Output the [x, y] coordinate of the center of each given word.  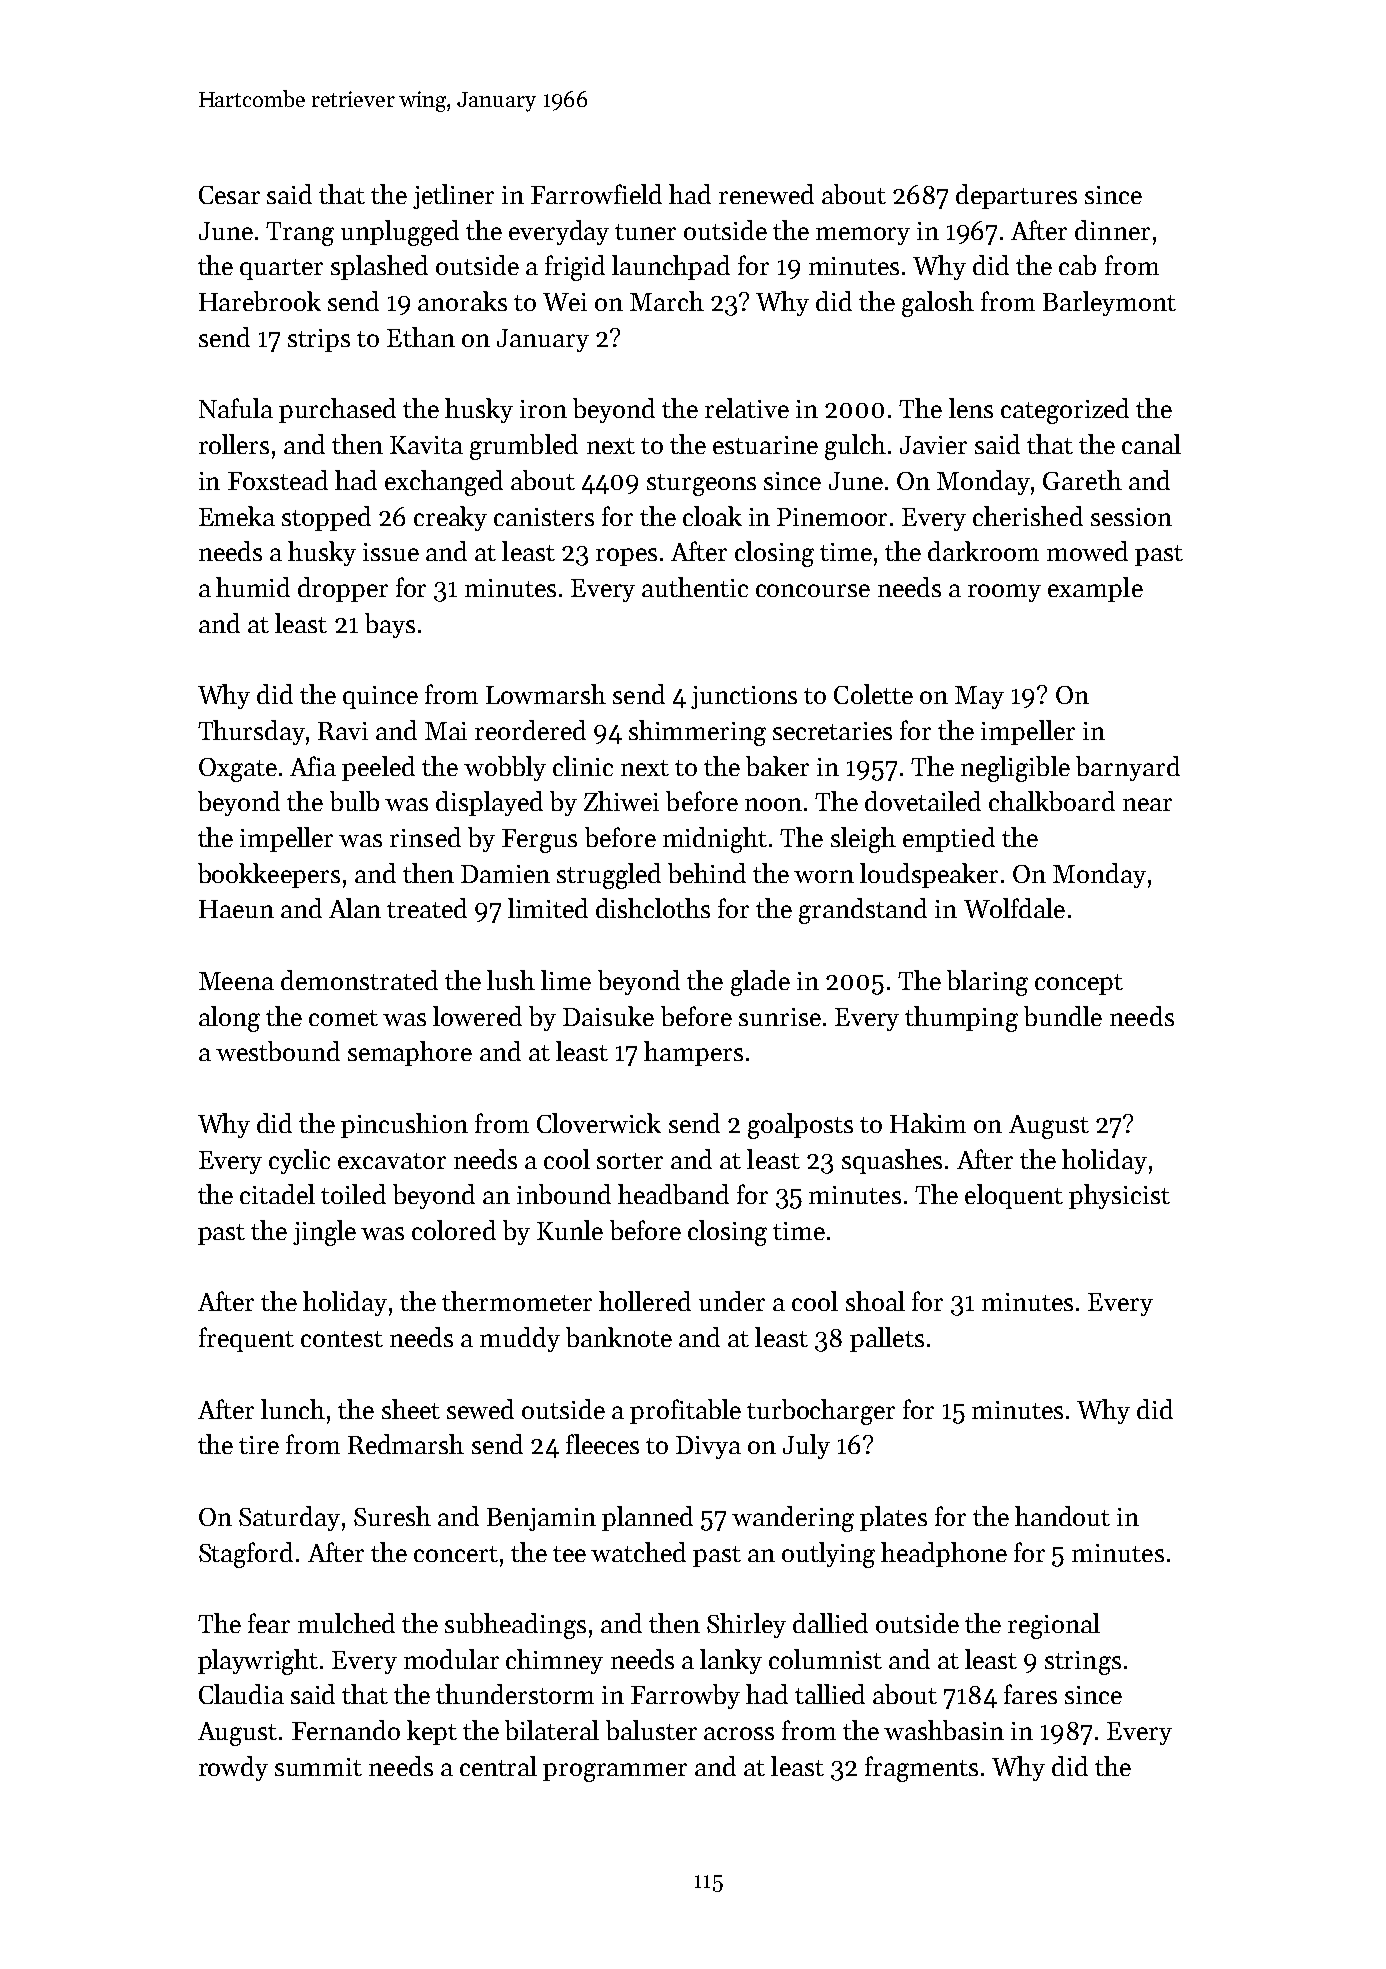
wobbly [505, 768]
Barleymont [1109, 303]
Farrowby [685, 1696]
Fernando [346, 1730]
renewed [766, 194]
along [229, 1019]
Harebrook [260, 301]
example [1095, 589]
